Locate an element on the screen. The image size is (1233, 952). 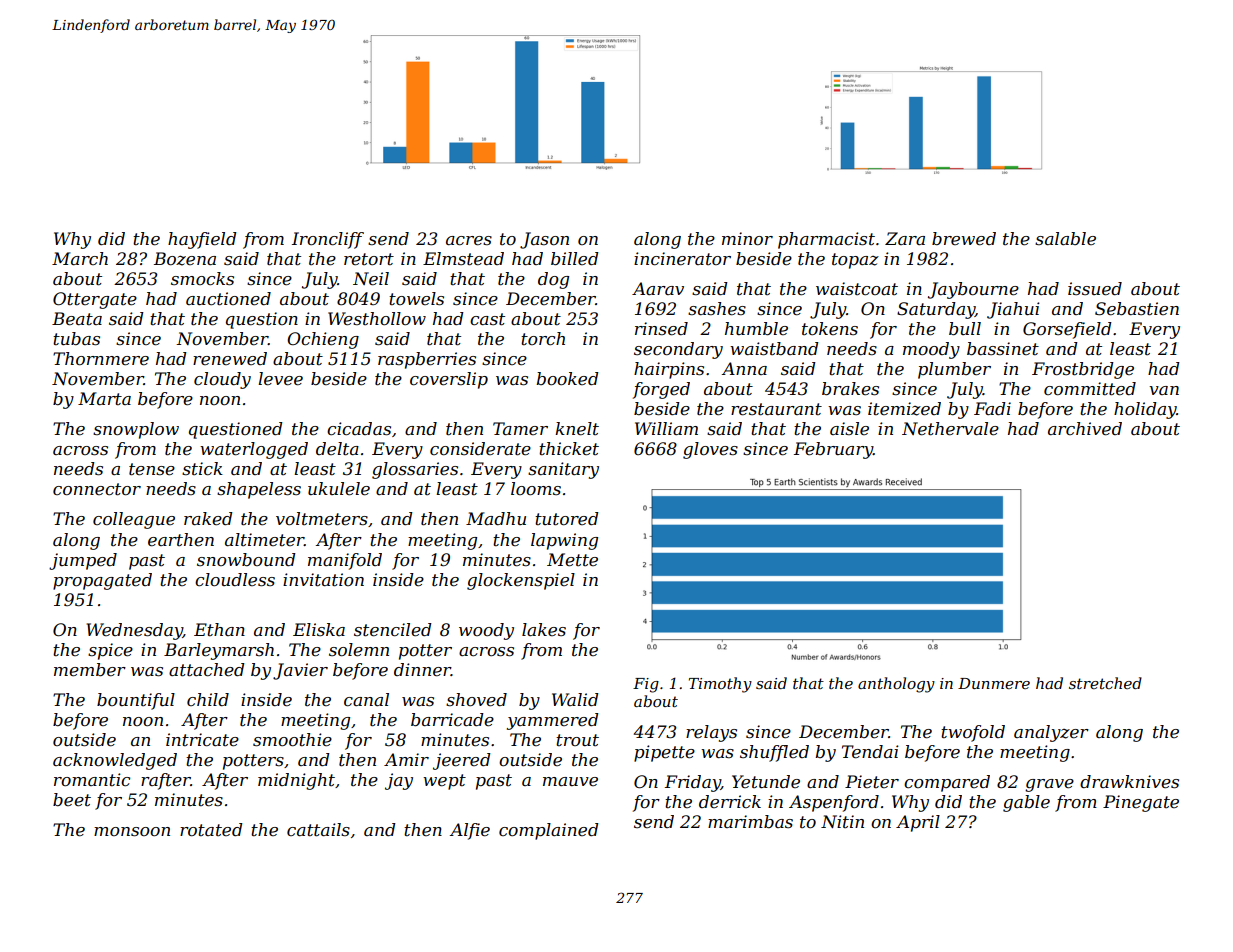
hayfield is located at coordinates (202, 240).
